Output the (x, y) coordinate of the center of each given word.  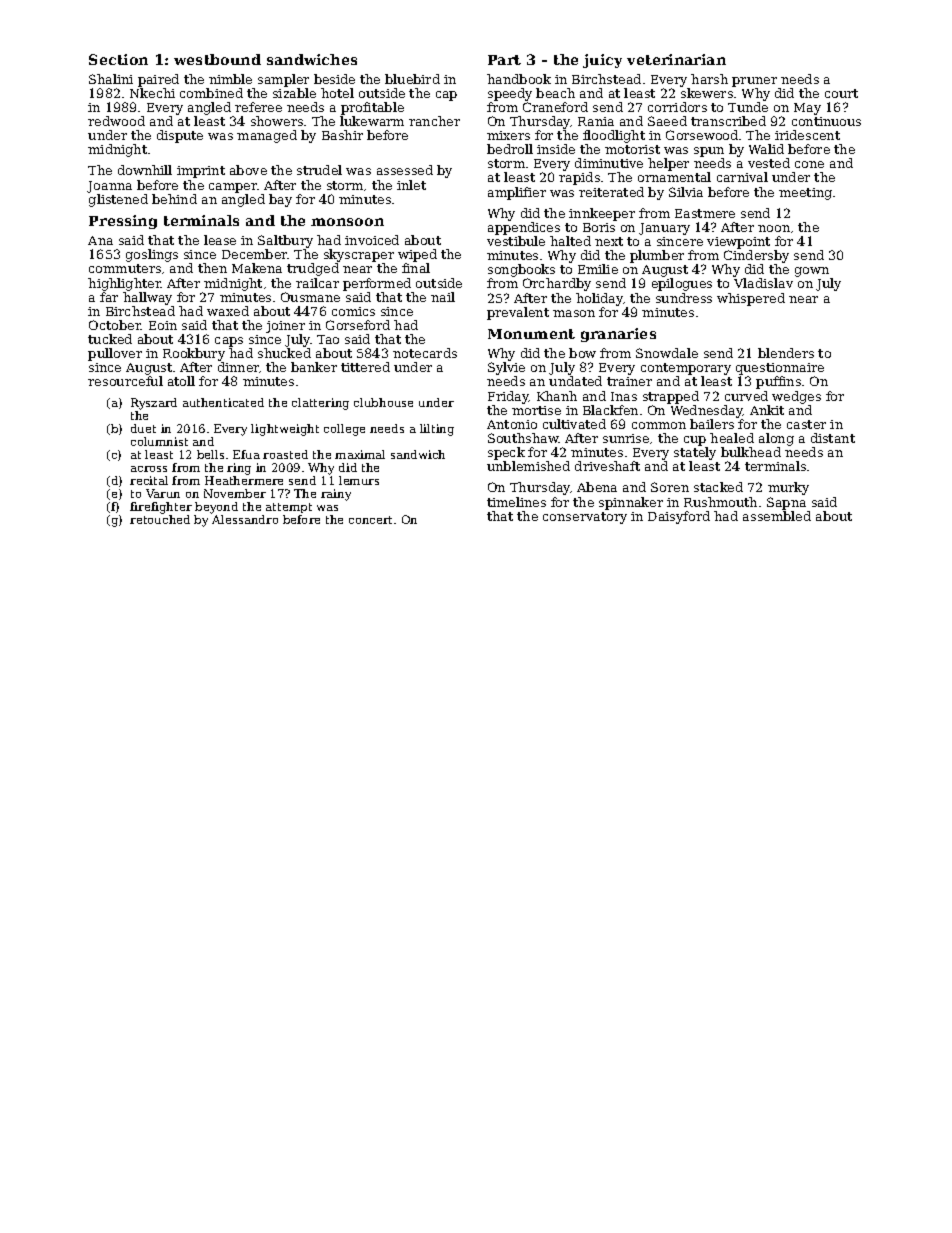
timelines (516, 502)
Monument (531, 334)
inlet (411, 185)
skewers (707, 93)
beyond (216, 508)
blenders (786, 353)
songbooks (521, 270)
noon (774, 228)
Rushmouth (720, 502)
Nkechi (152, 93)
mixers (508, 135)
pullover (115, 354)
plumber (657, 256)
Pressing (123, 222)
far (109, 297)
